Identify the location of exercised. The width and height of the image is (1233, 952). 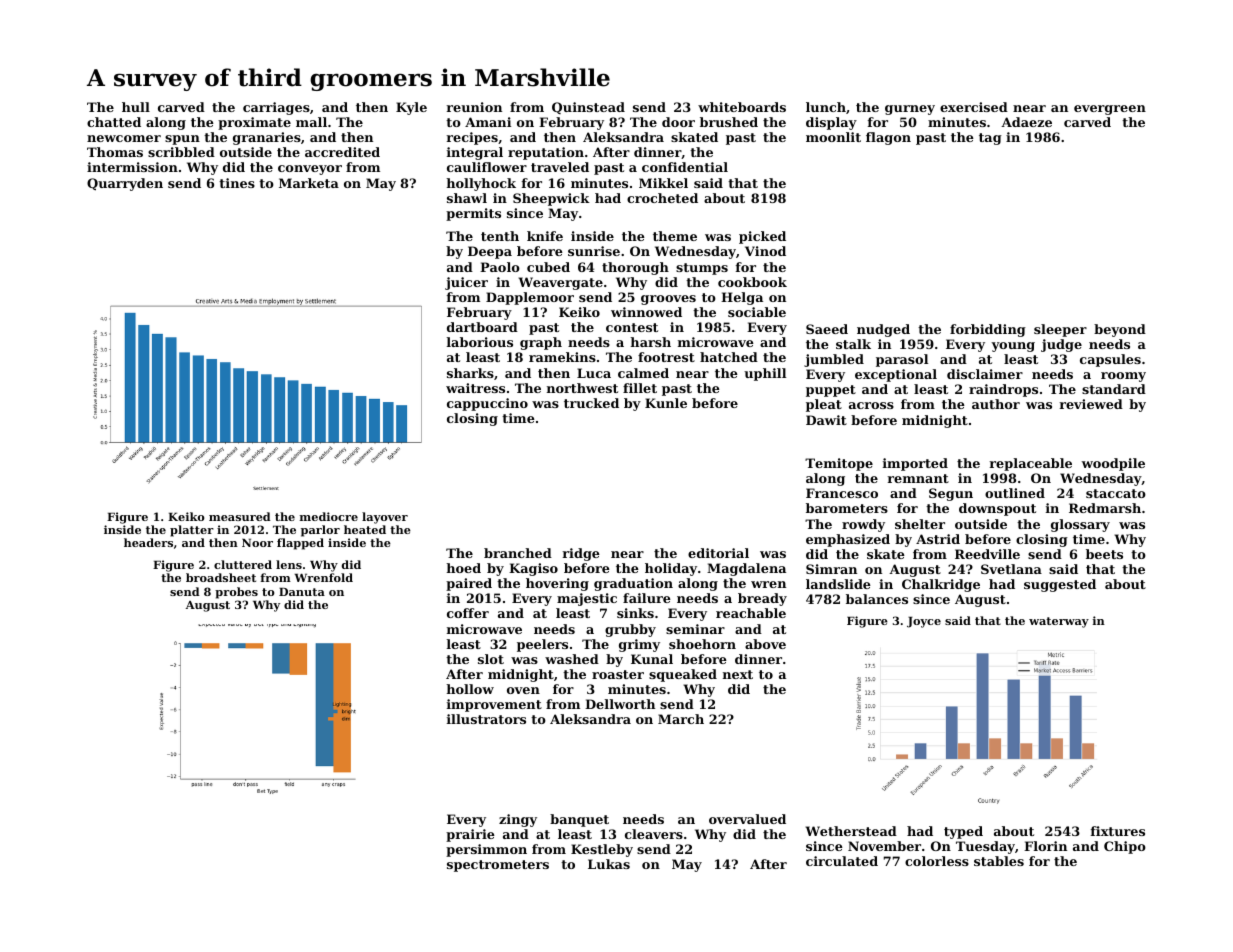
(974, 107).
